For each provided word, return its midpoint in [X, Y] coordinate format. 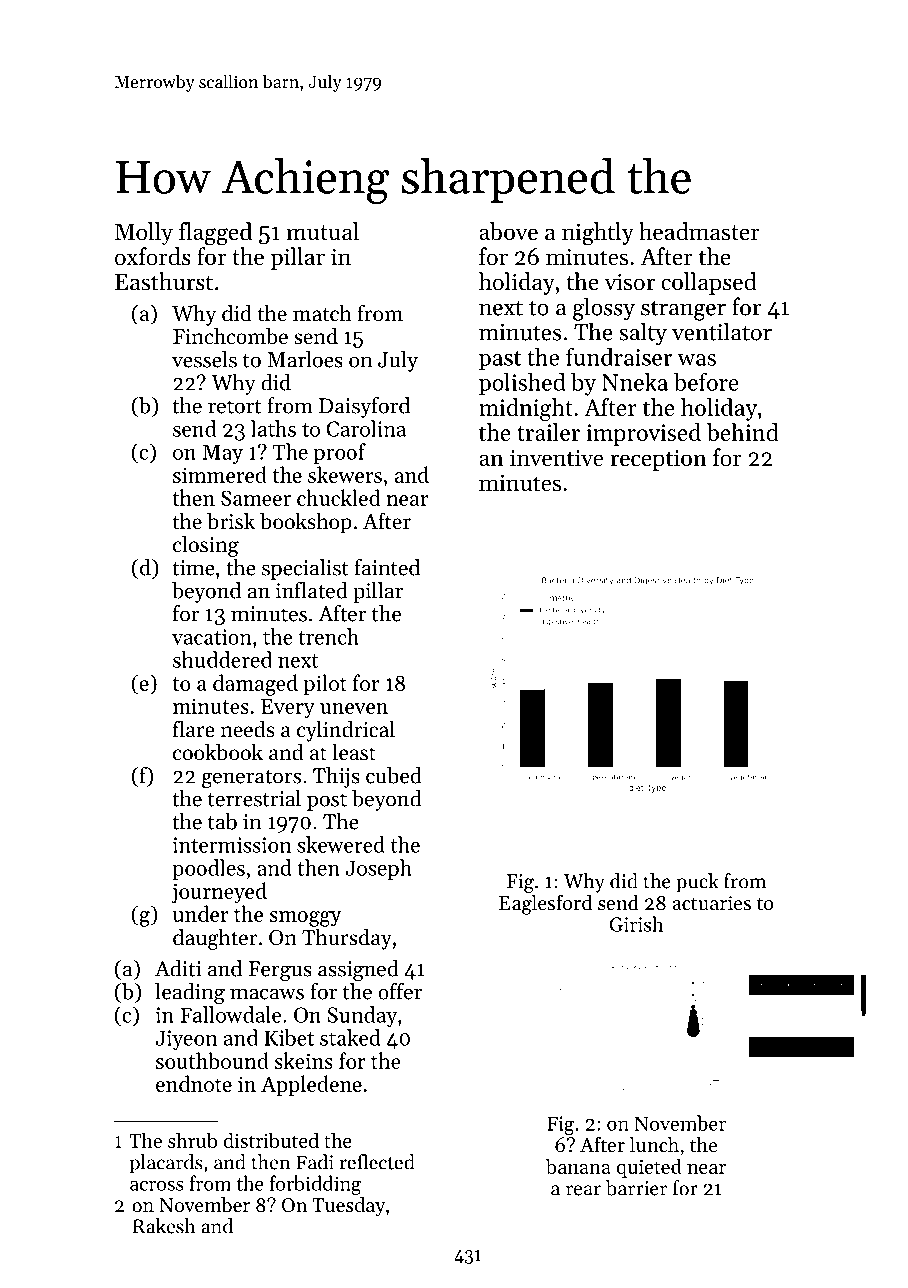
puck [697, 883]
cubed [394, 775]
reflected [377, 1162]
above [508, 231]
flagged [215, 234]
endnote [194, 1083]
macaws [267, 994]
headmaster [699, 231]
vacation [212, 637]
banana [578, 1166]
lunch [654, 1144]
